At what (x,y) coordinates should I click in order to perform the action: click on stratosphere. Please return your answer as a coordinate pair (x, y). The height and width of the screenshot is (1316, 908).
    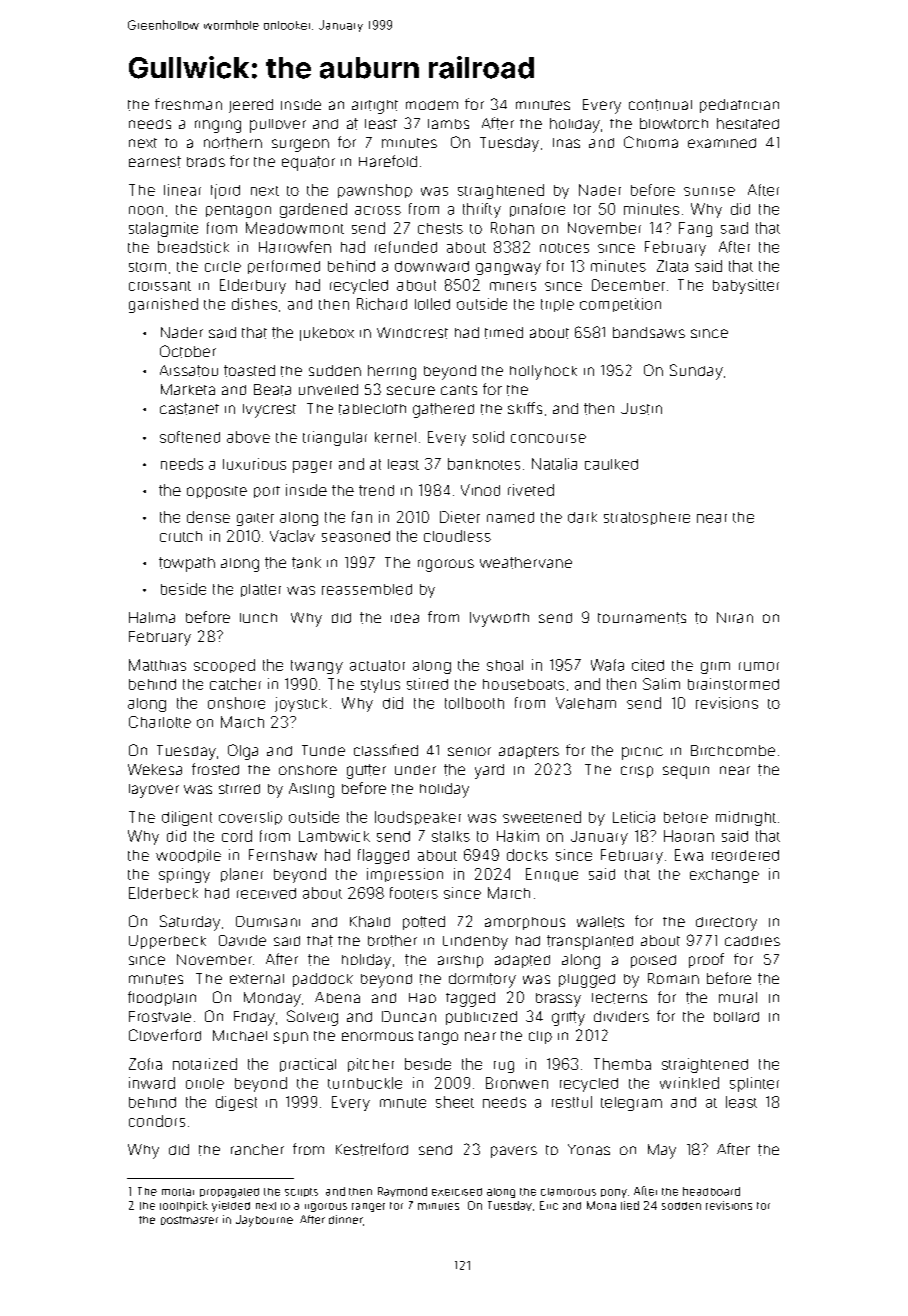
    Looking at the image, I should click on (647, 518).
